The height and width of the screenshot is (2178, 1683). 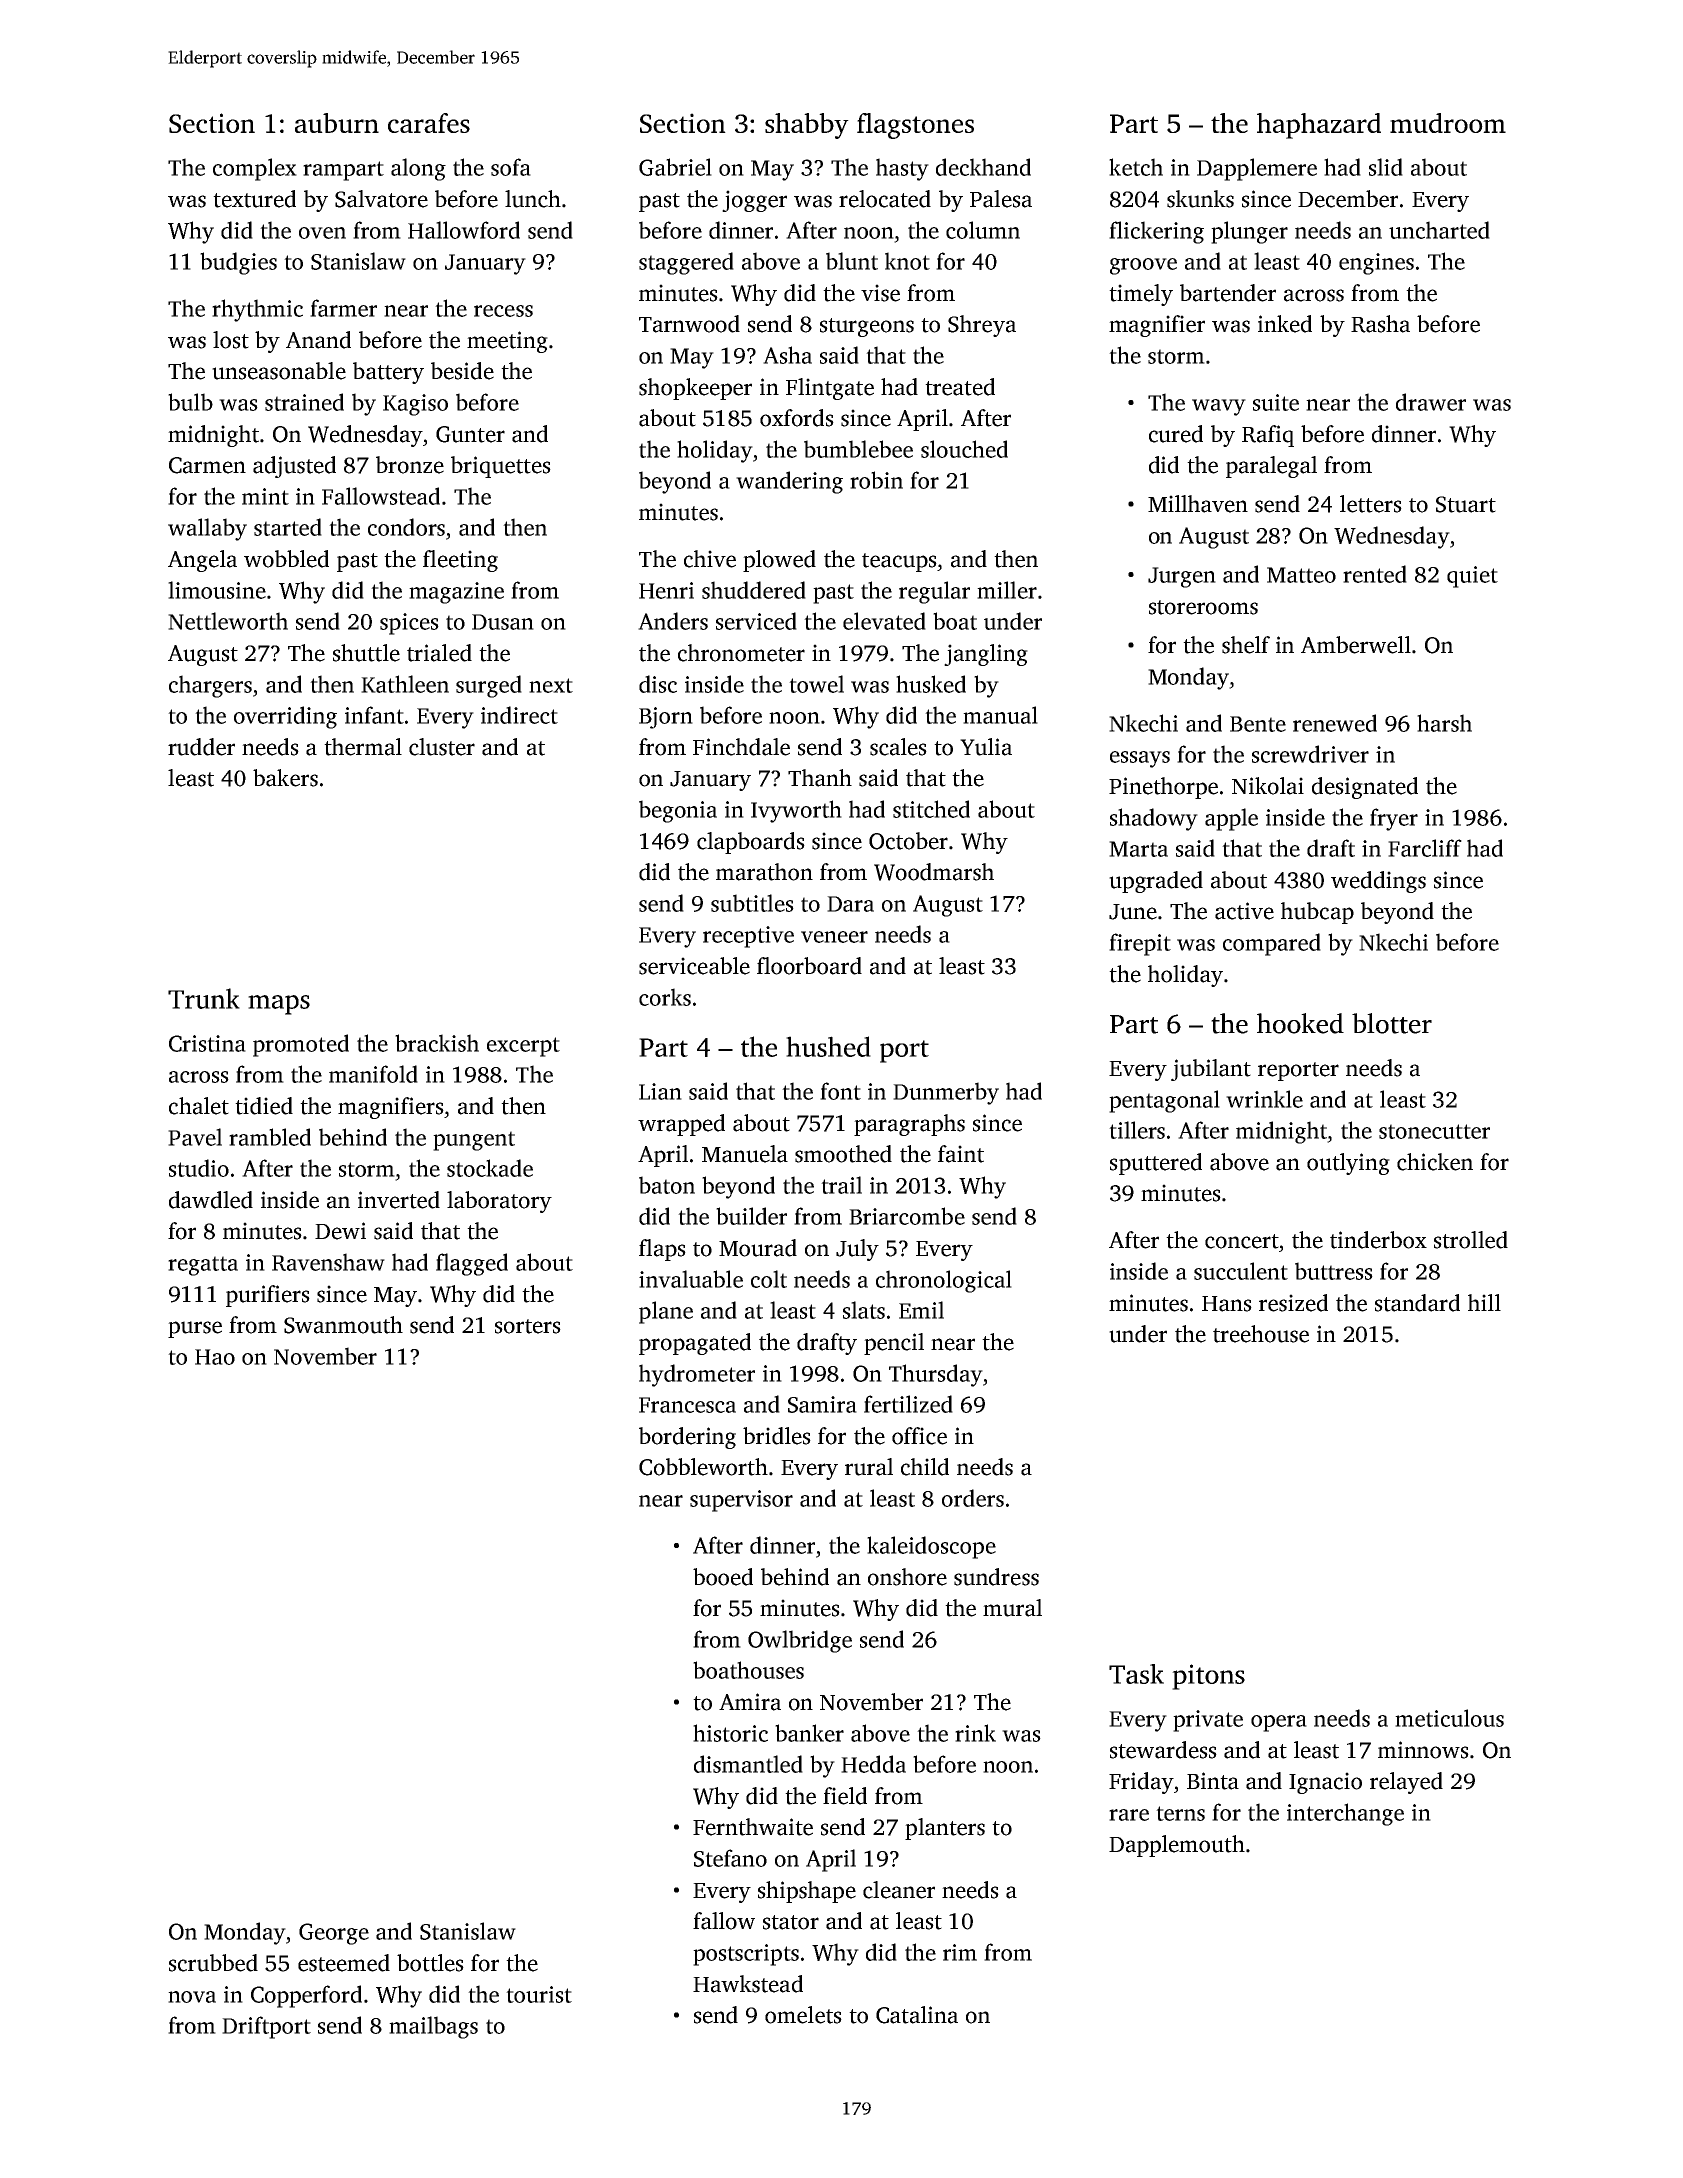 I want to click on scales, so click(x=898, y=747).
